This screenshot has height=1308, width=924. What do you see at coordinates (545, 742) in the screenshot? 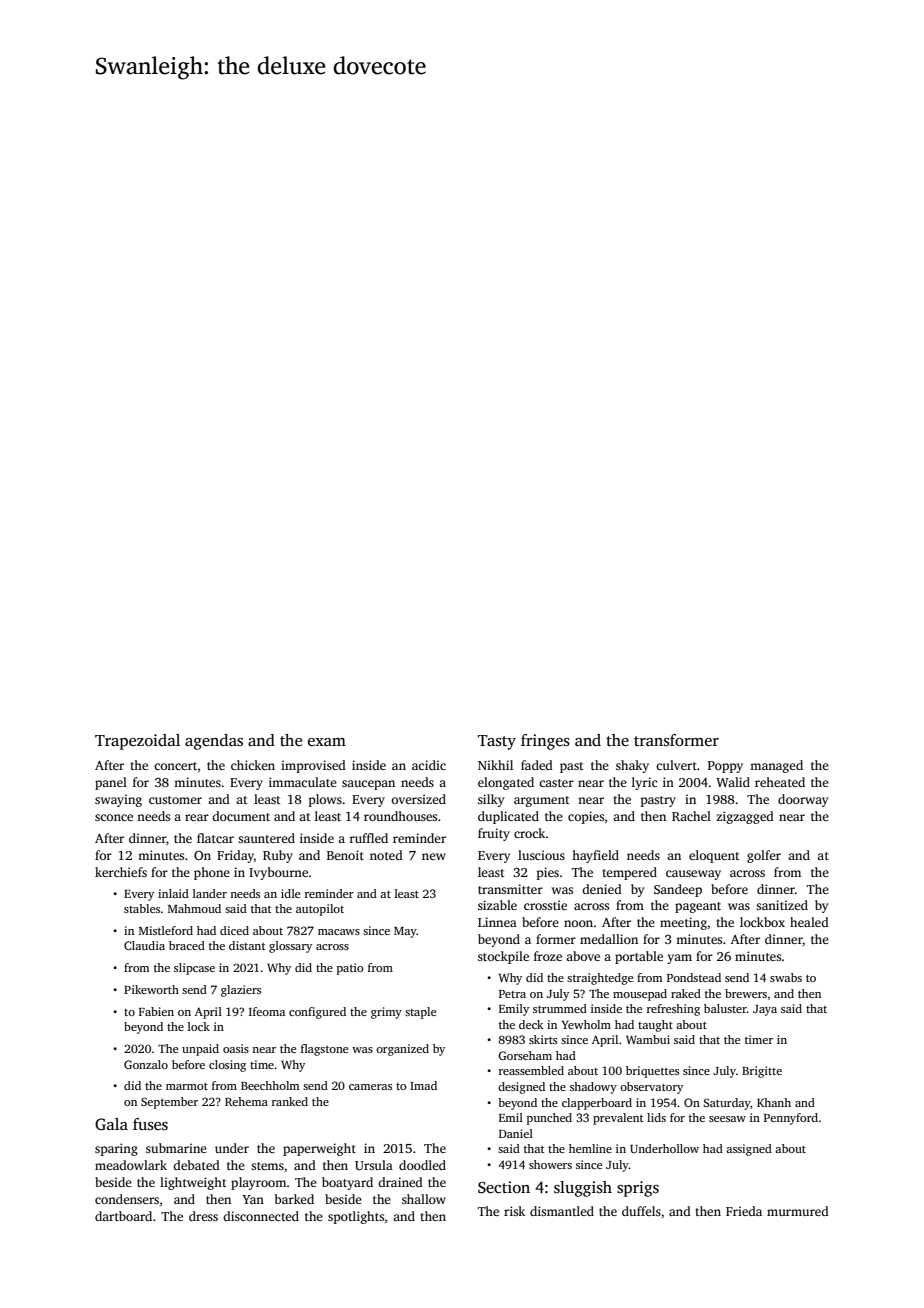
I see `fringes` at bounding box center [545, 742].
